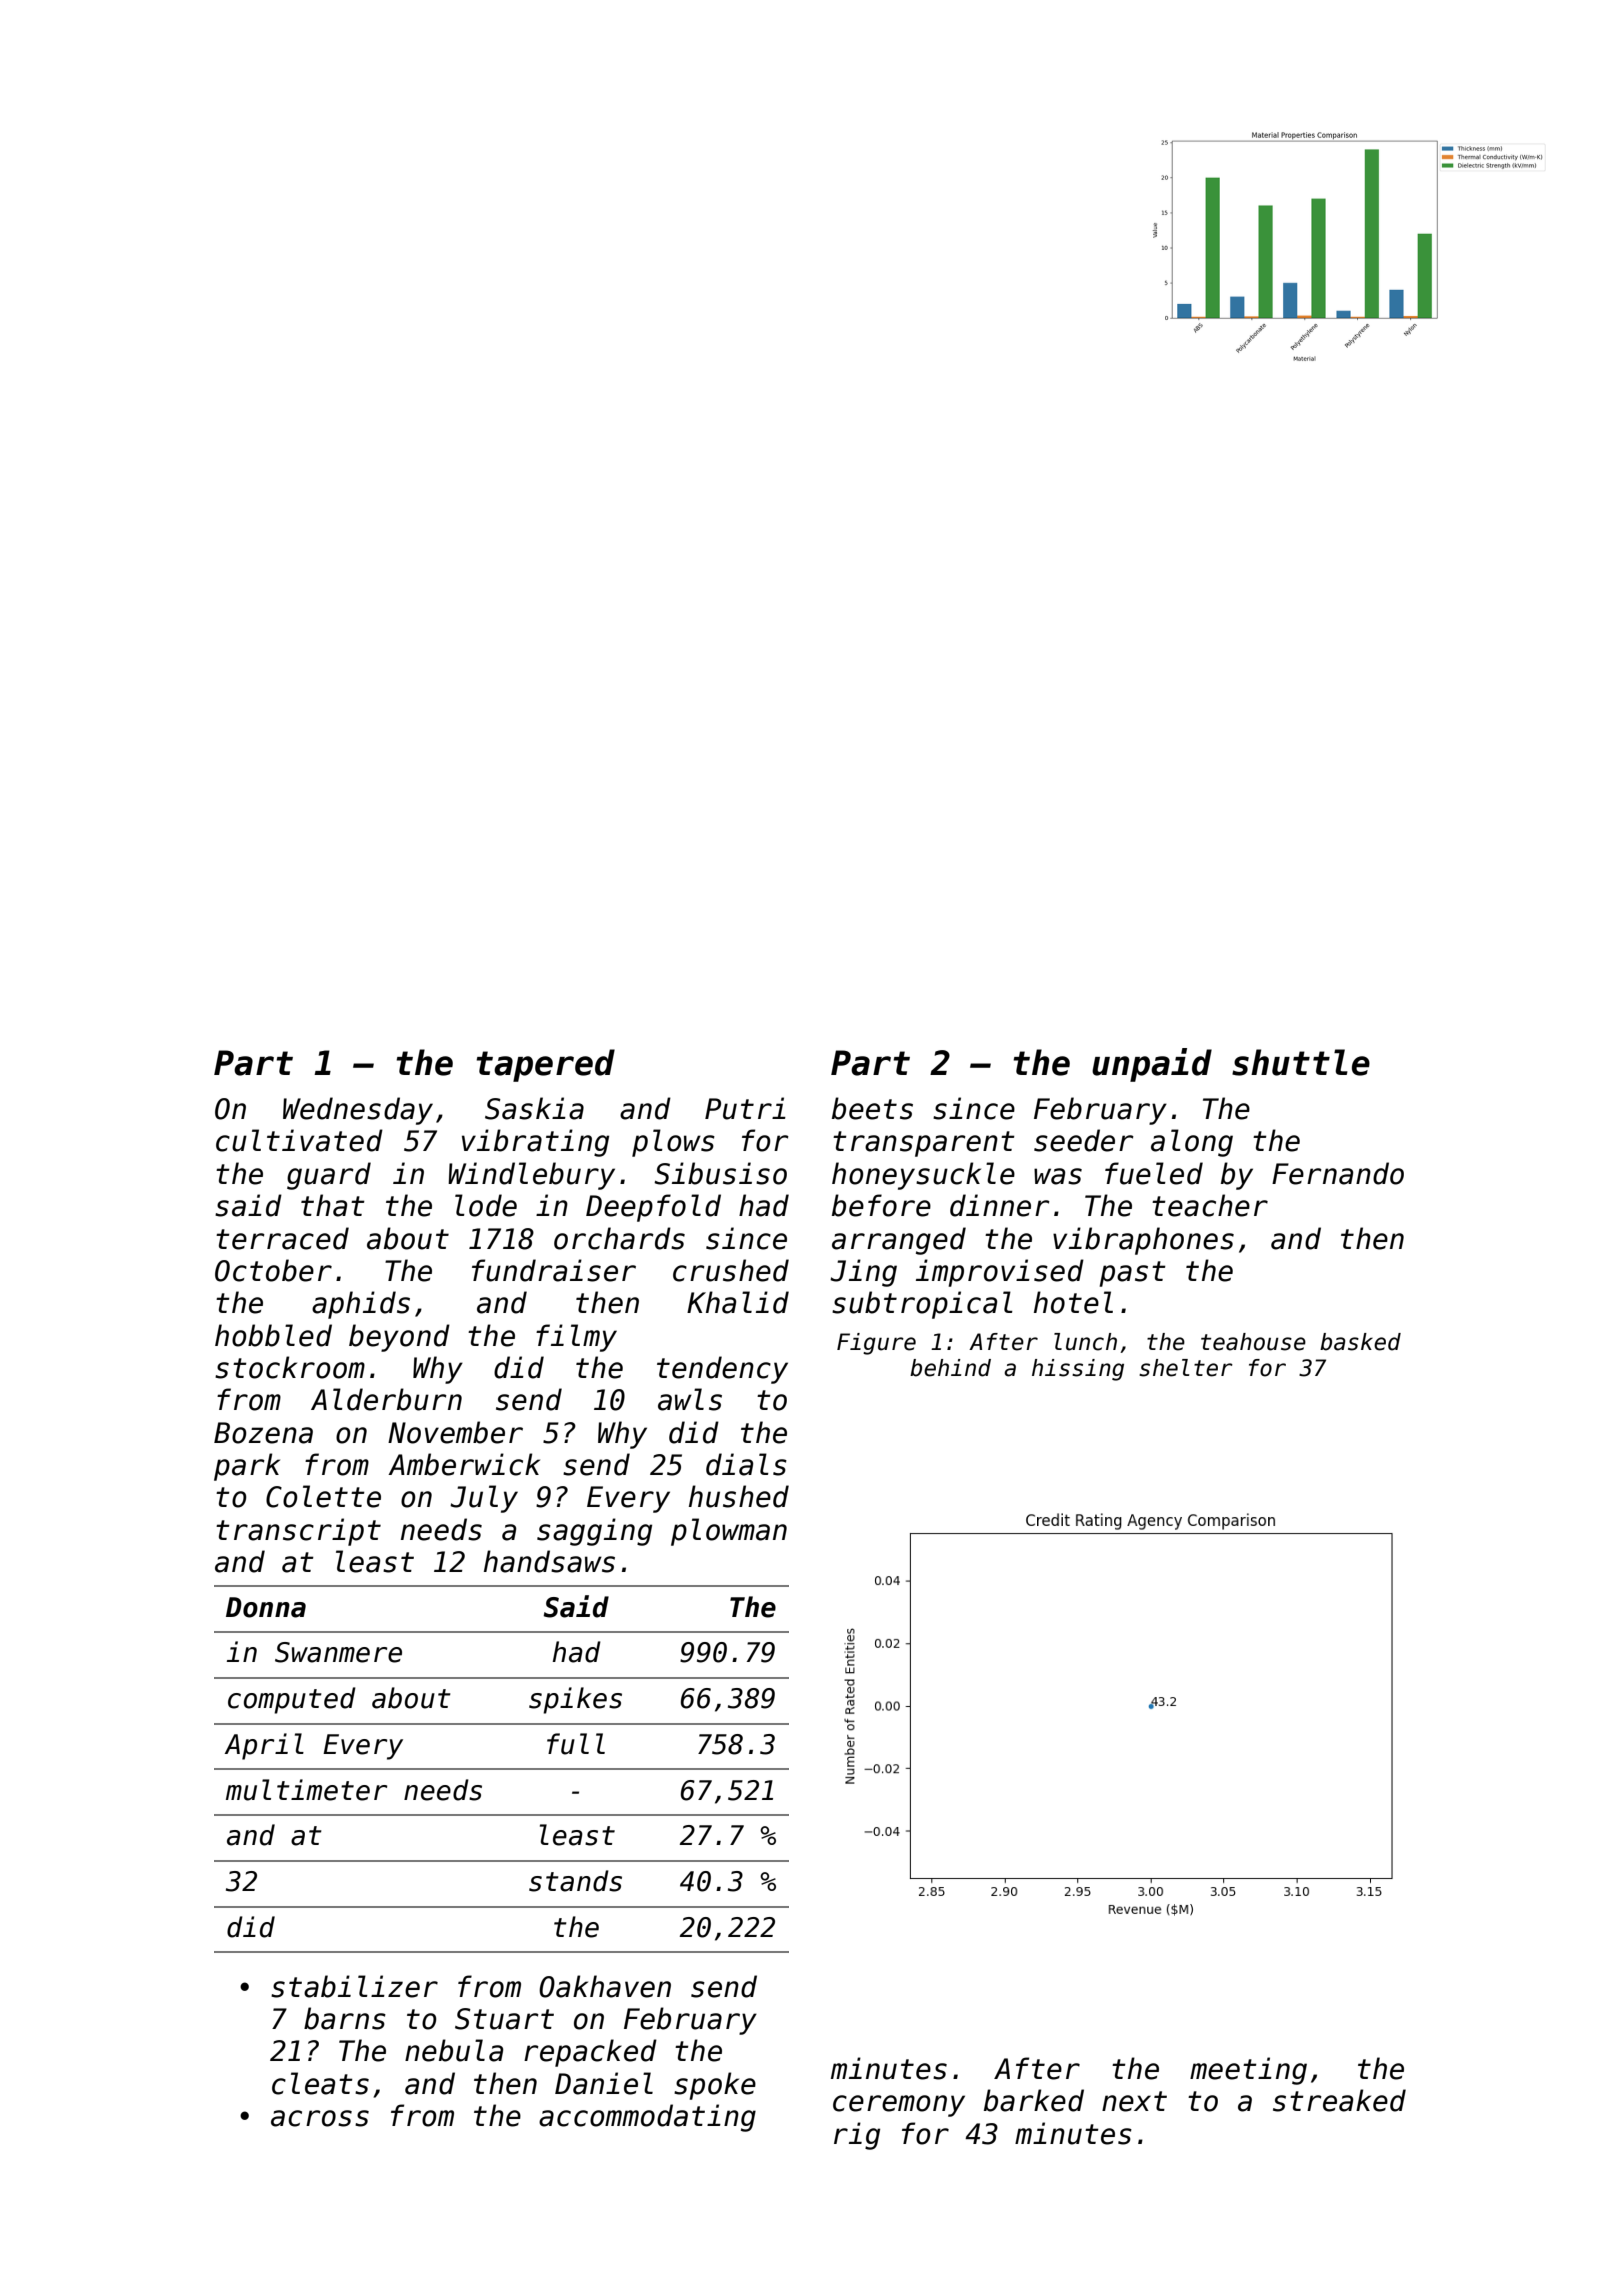 Image resolution: width=1620 pixels, height=2292 pixels. I want to click on tapered, so click(545, 1065).
